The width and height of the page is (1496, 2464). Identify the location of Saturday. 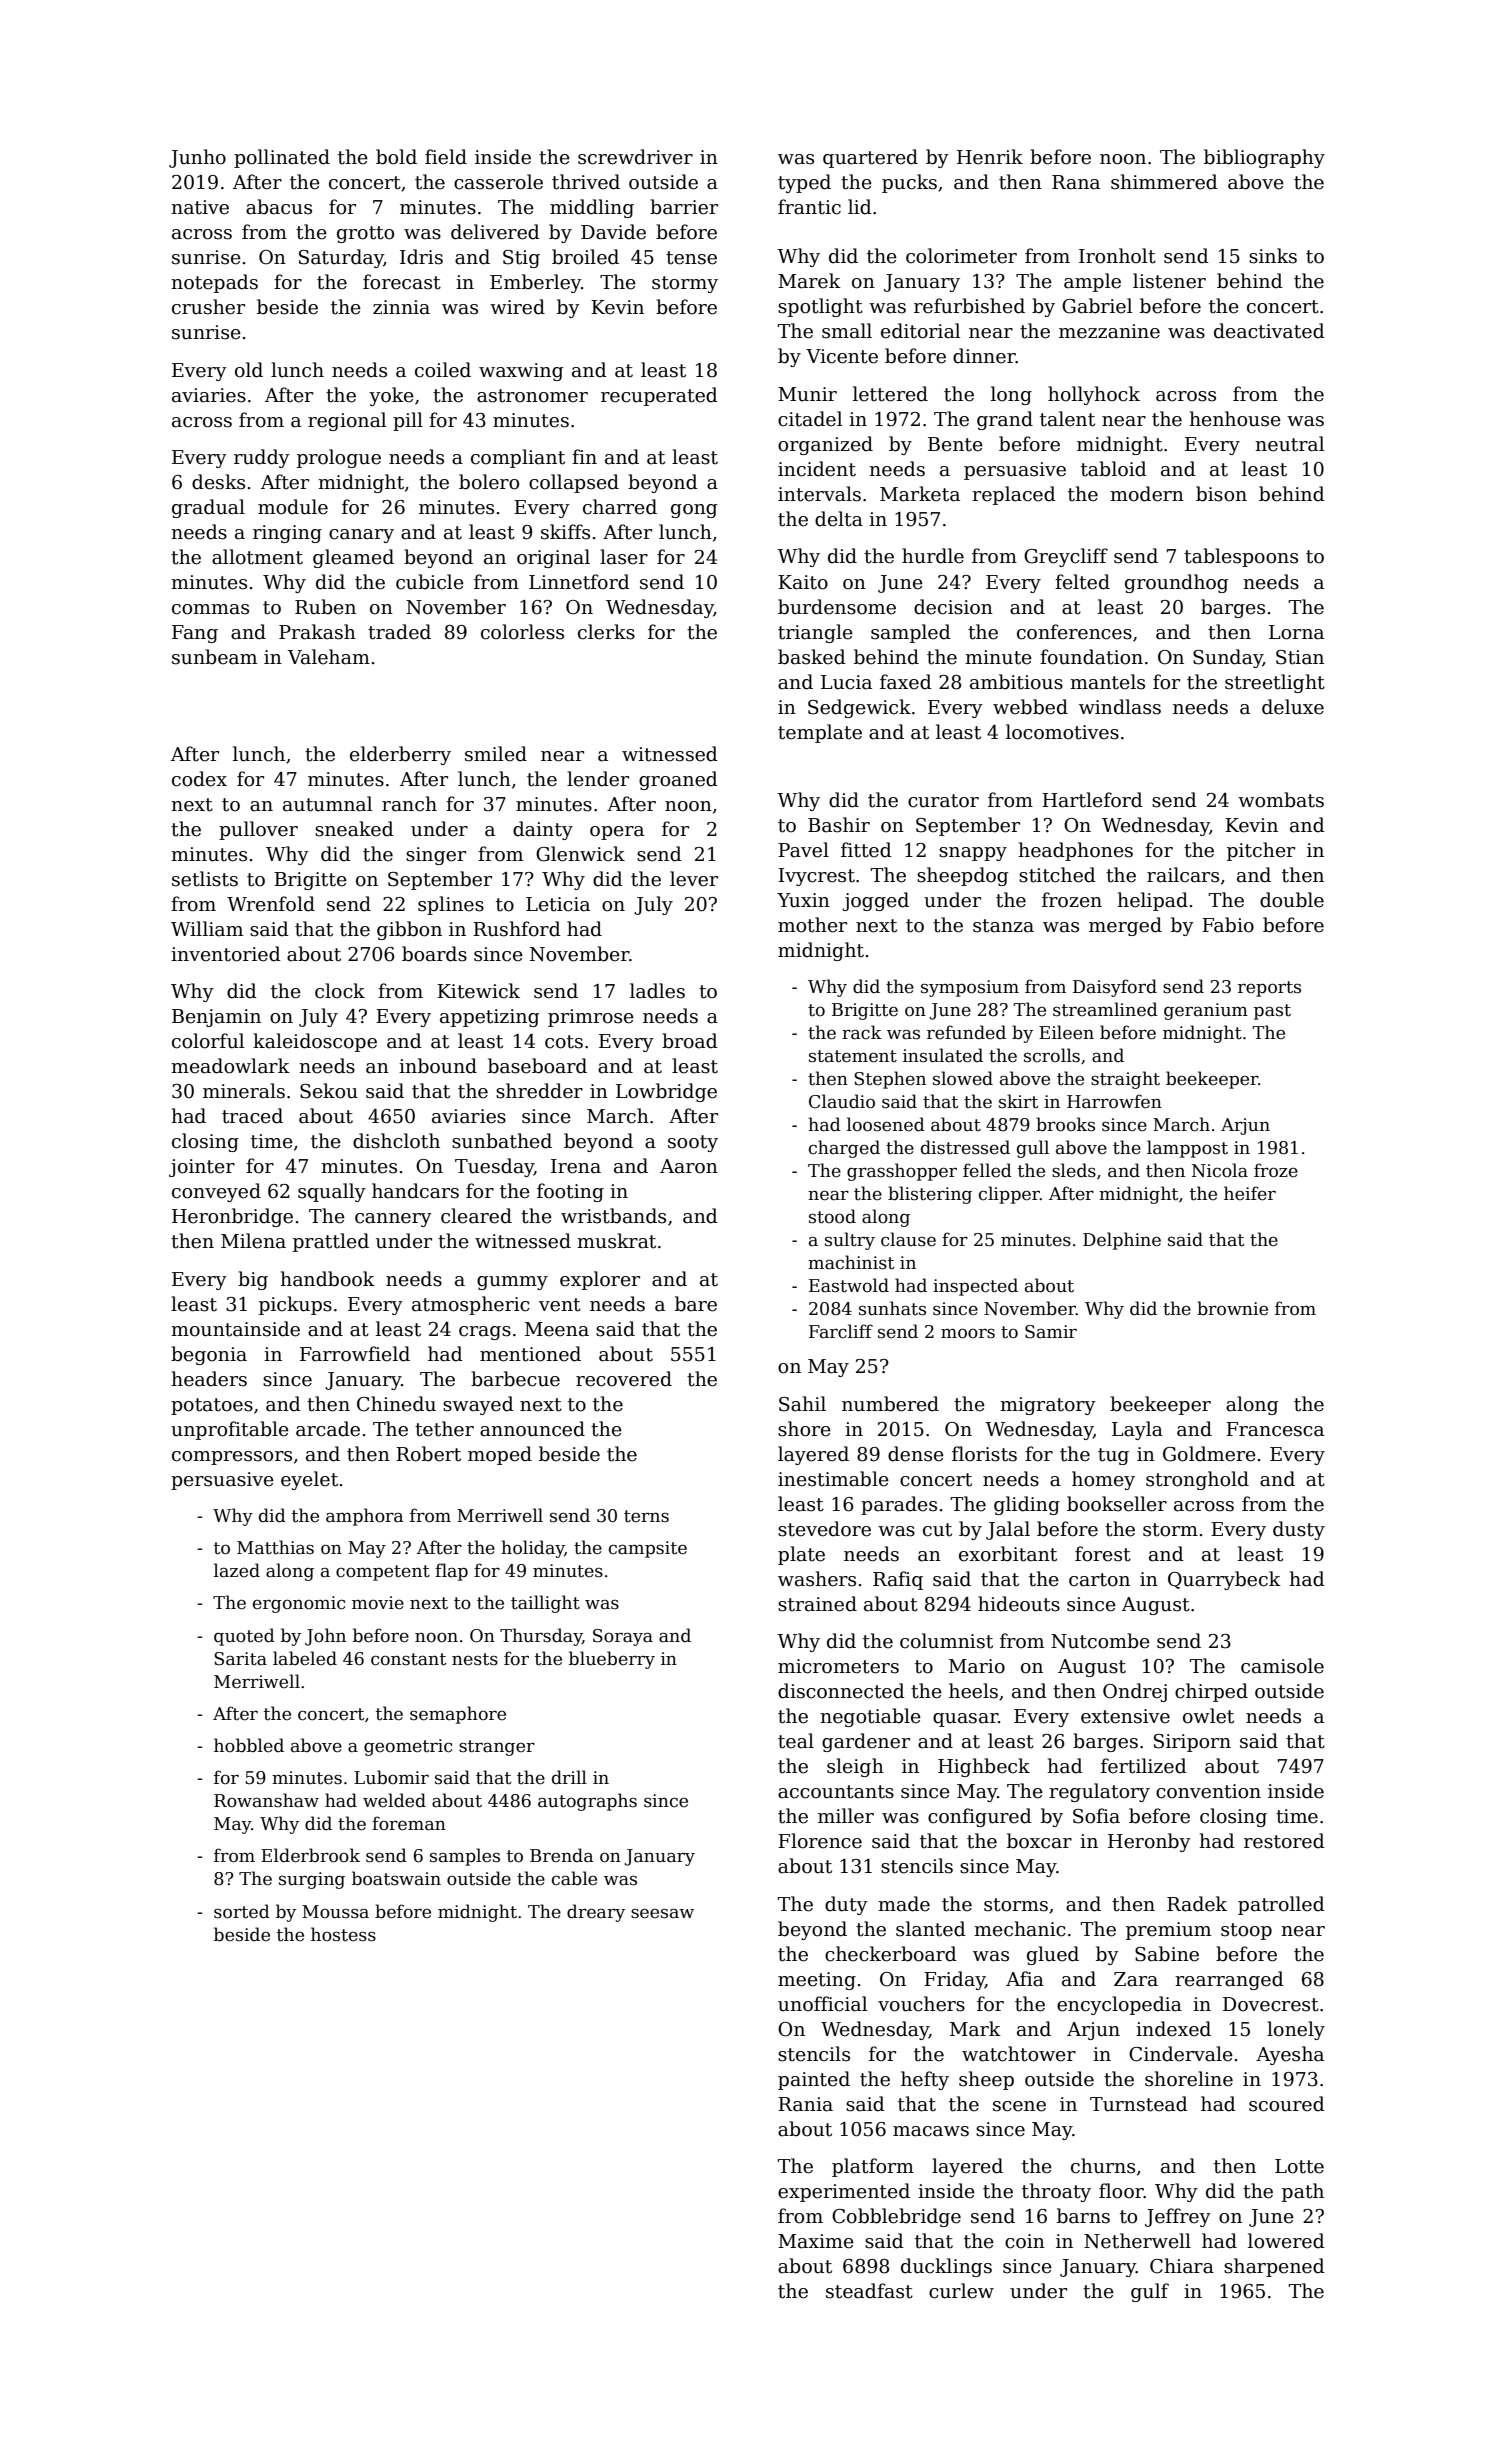
(341, 258).
